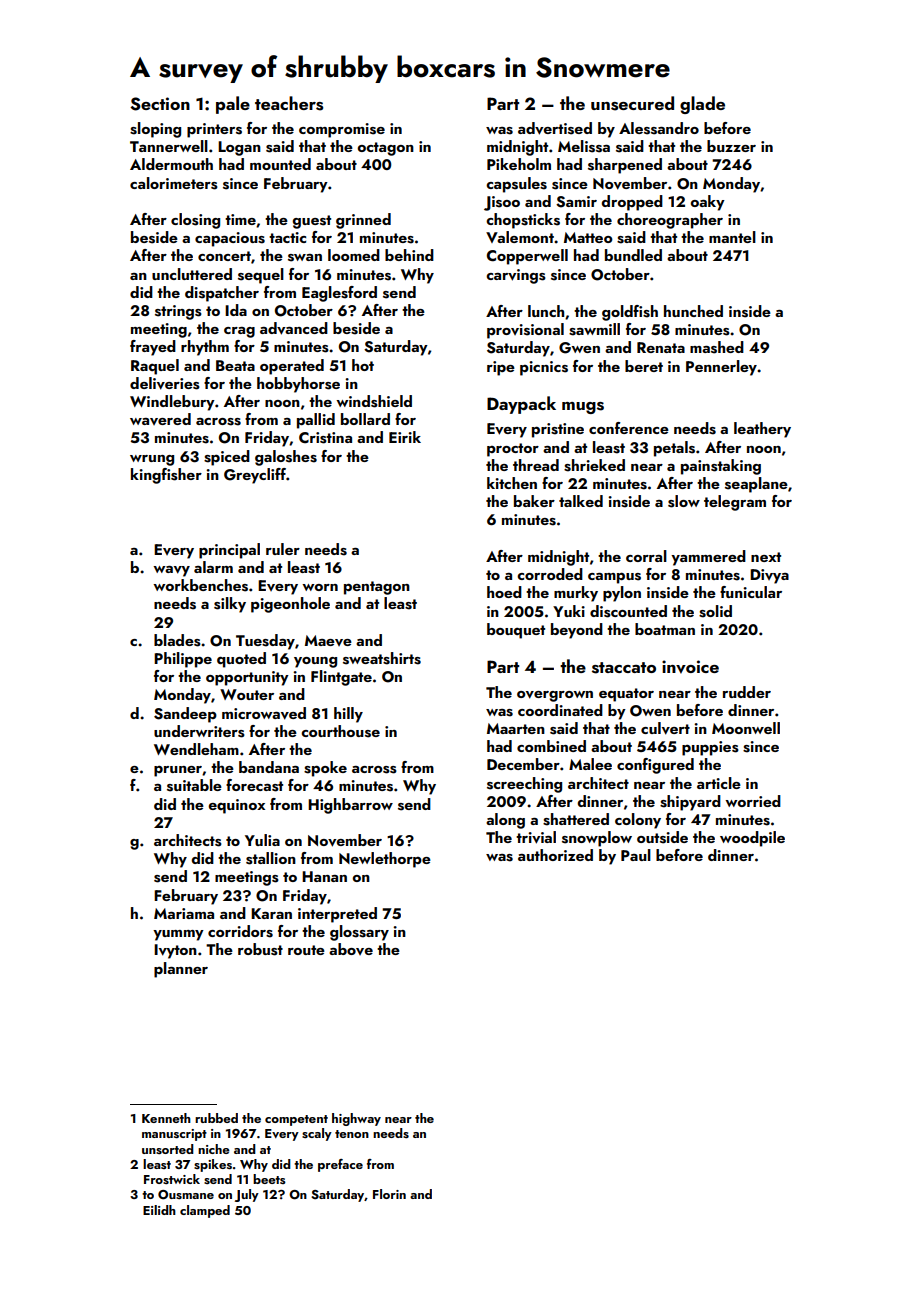 The height and width of the document is (1314, 924). I want to click on grinned, so click(363, 221).
